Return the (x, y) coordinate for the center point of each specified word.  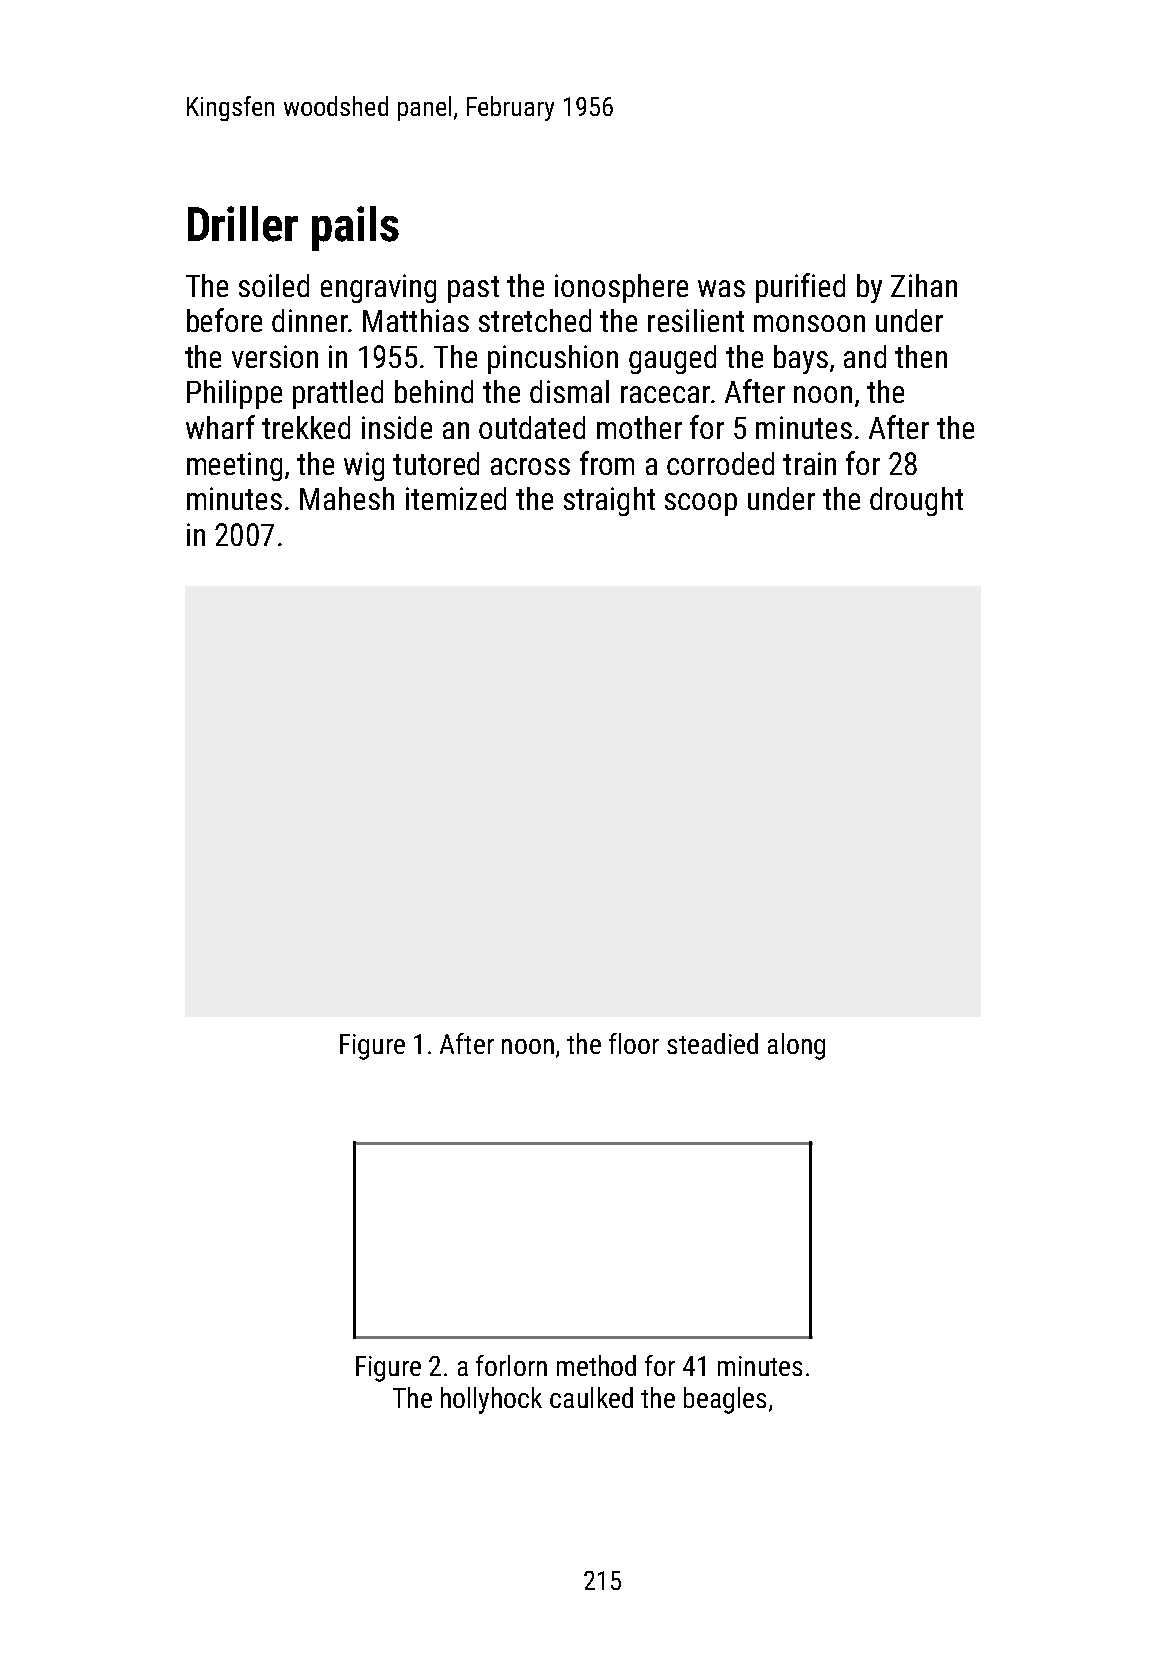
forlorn (511, 1365)
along (796, 1046)
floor (634, 1043)
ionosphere (621, 288)
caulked (591, 1397)
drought (916, 501)
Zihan (924, 285)
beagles (725, 1400)
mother (639, 427)
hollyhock (491, 1400)
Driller (243, 224)
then (921, 356)
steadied (712, 1043)
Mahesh (347, 498)
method (596, 1365)
